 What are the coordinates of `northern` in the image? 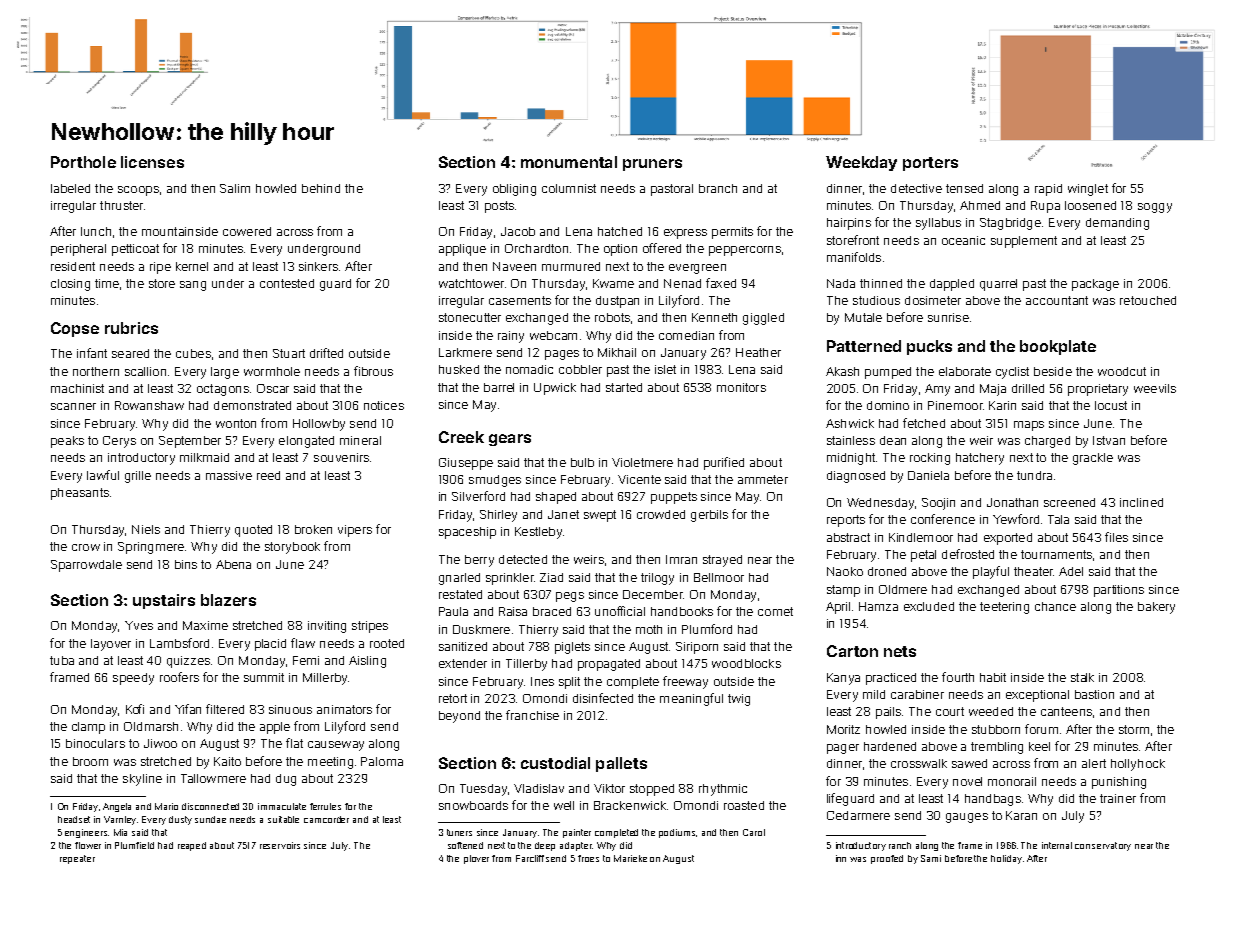 It's located at (96, 371).
